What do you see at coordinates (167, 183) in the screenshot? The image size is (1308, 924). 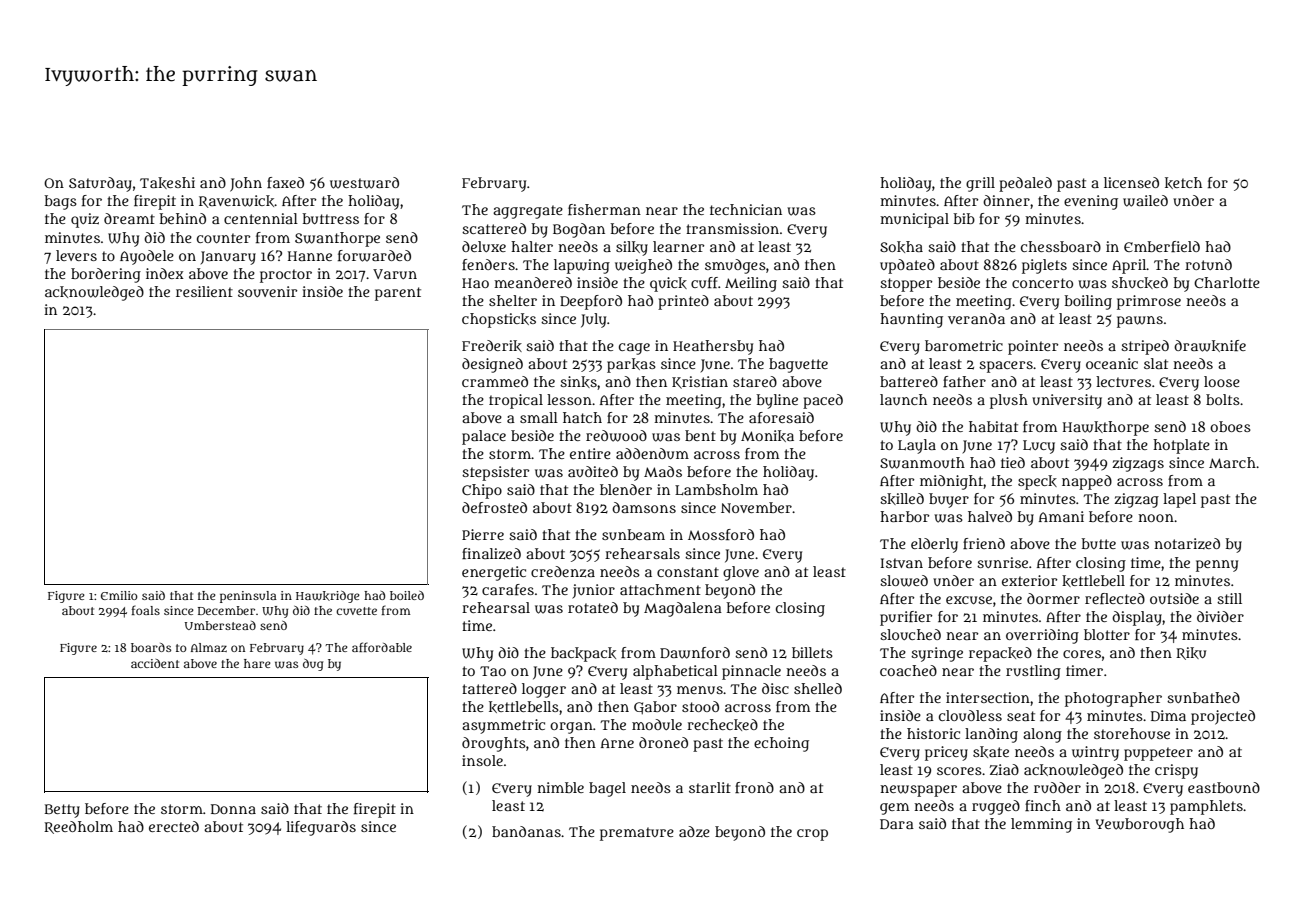 I see `Takeshi` at bounding box center [167, 183].
